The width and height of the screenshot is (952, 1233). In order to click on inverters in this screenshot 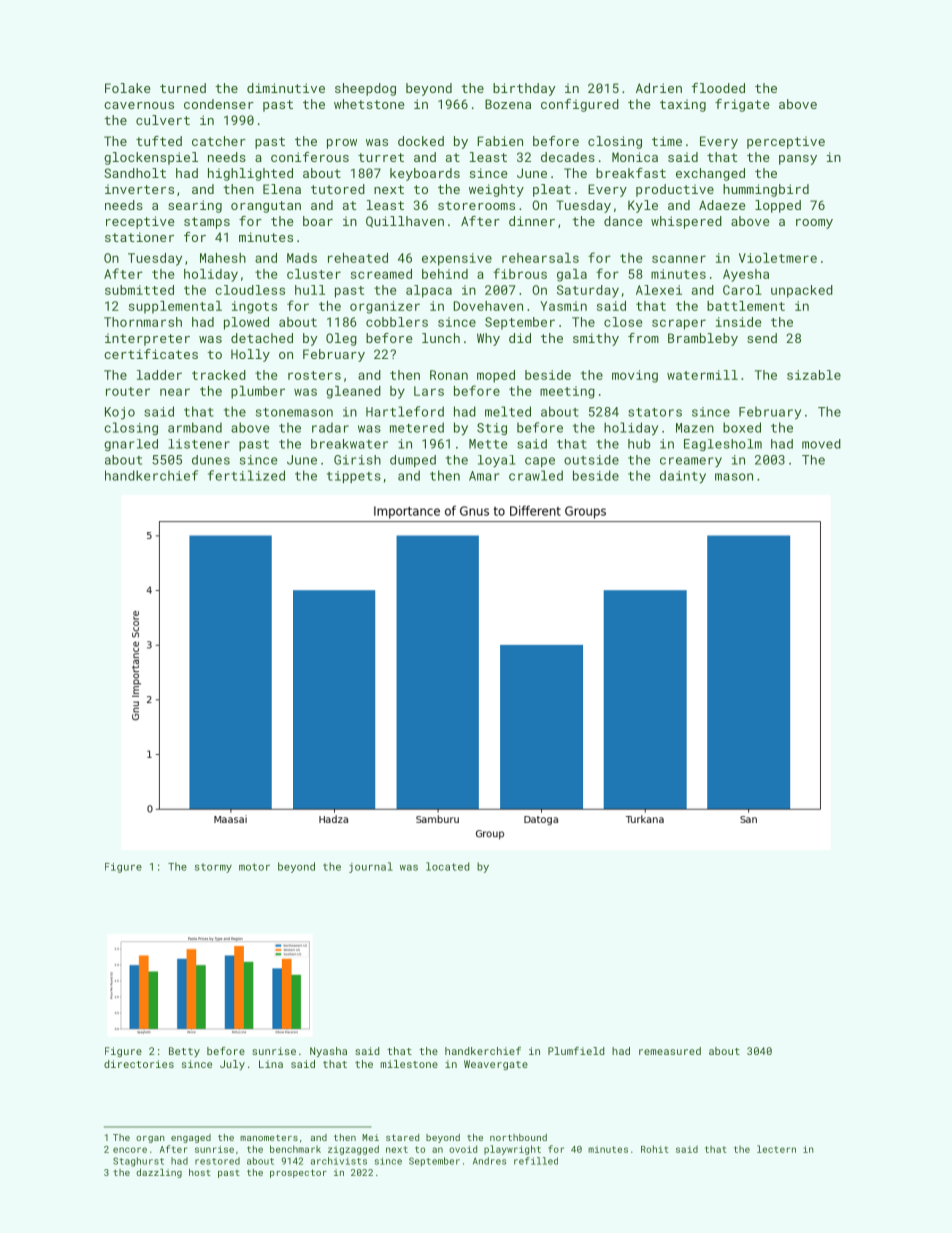, I will do `click(139, 189)`.
